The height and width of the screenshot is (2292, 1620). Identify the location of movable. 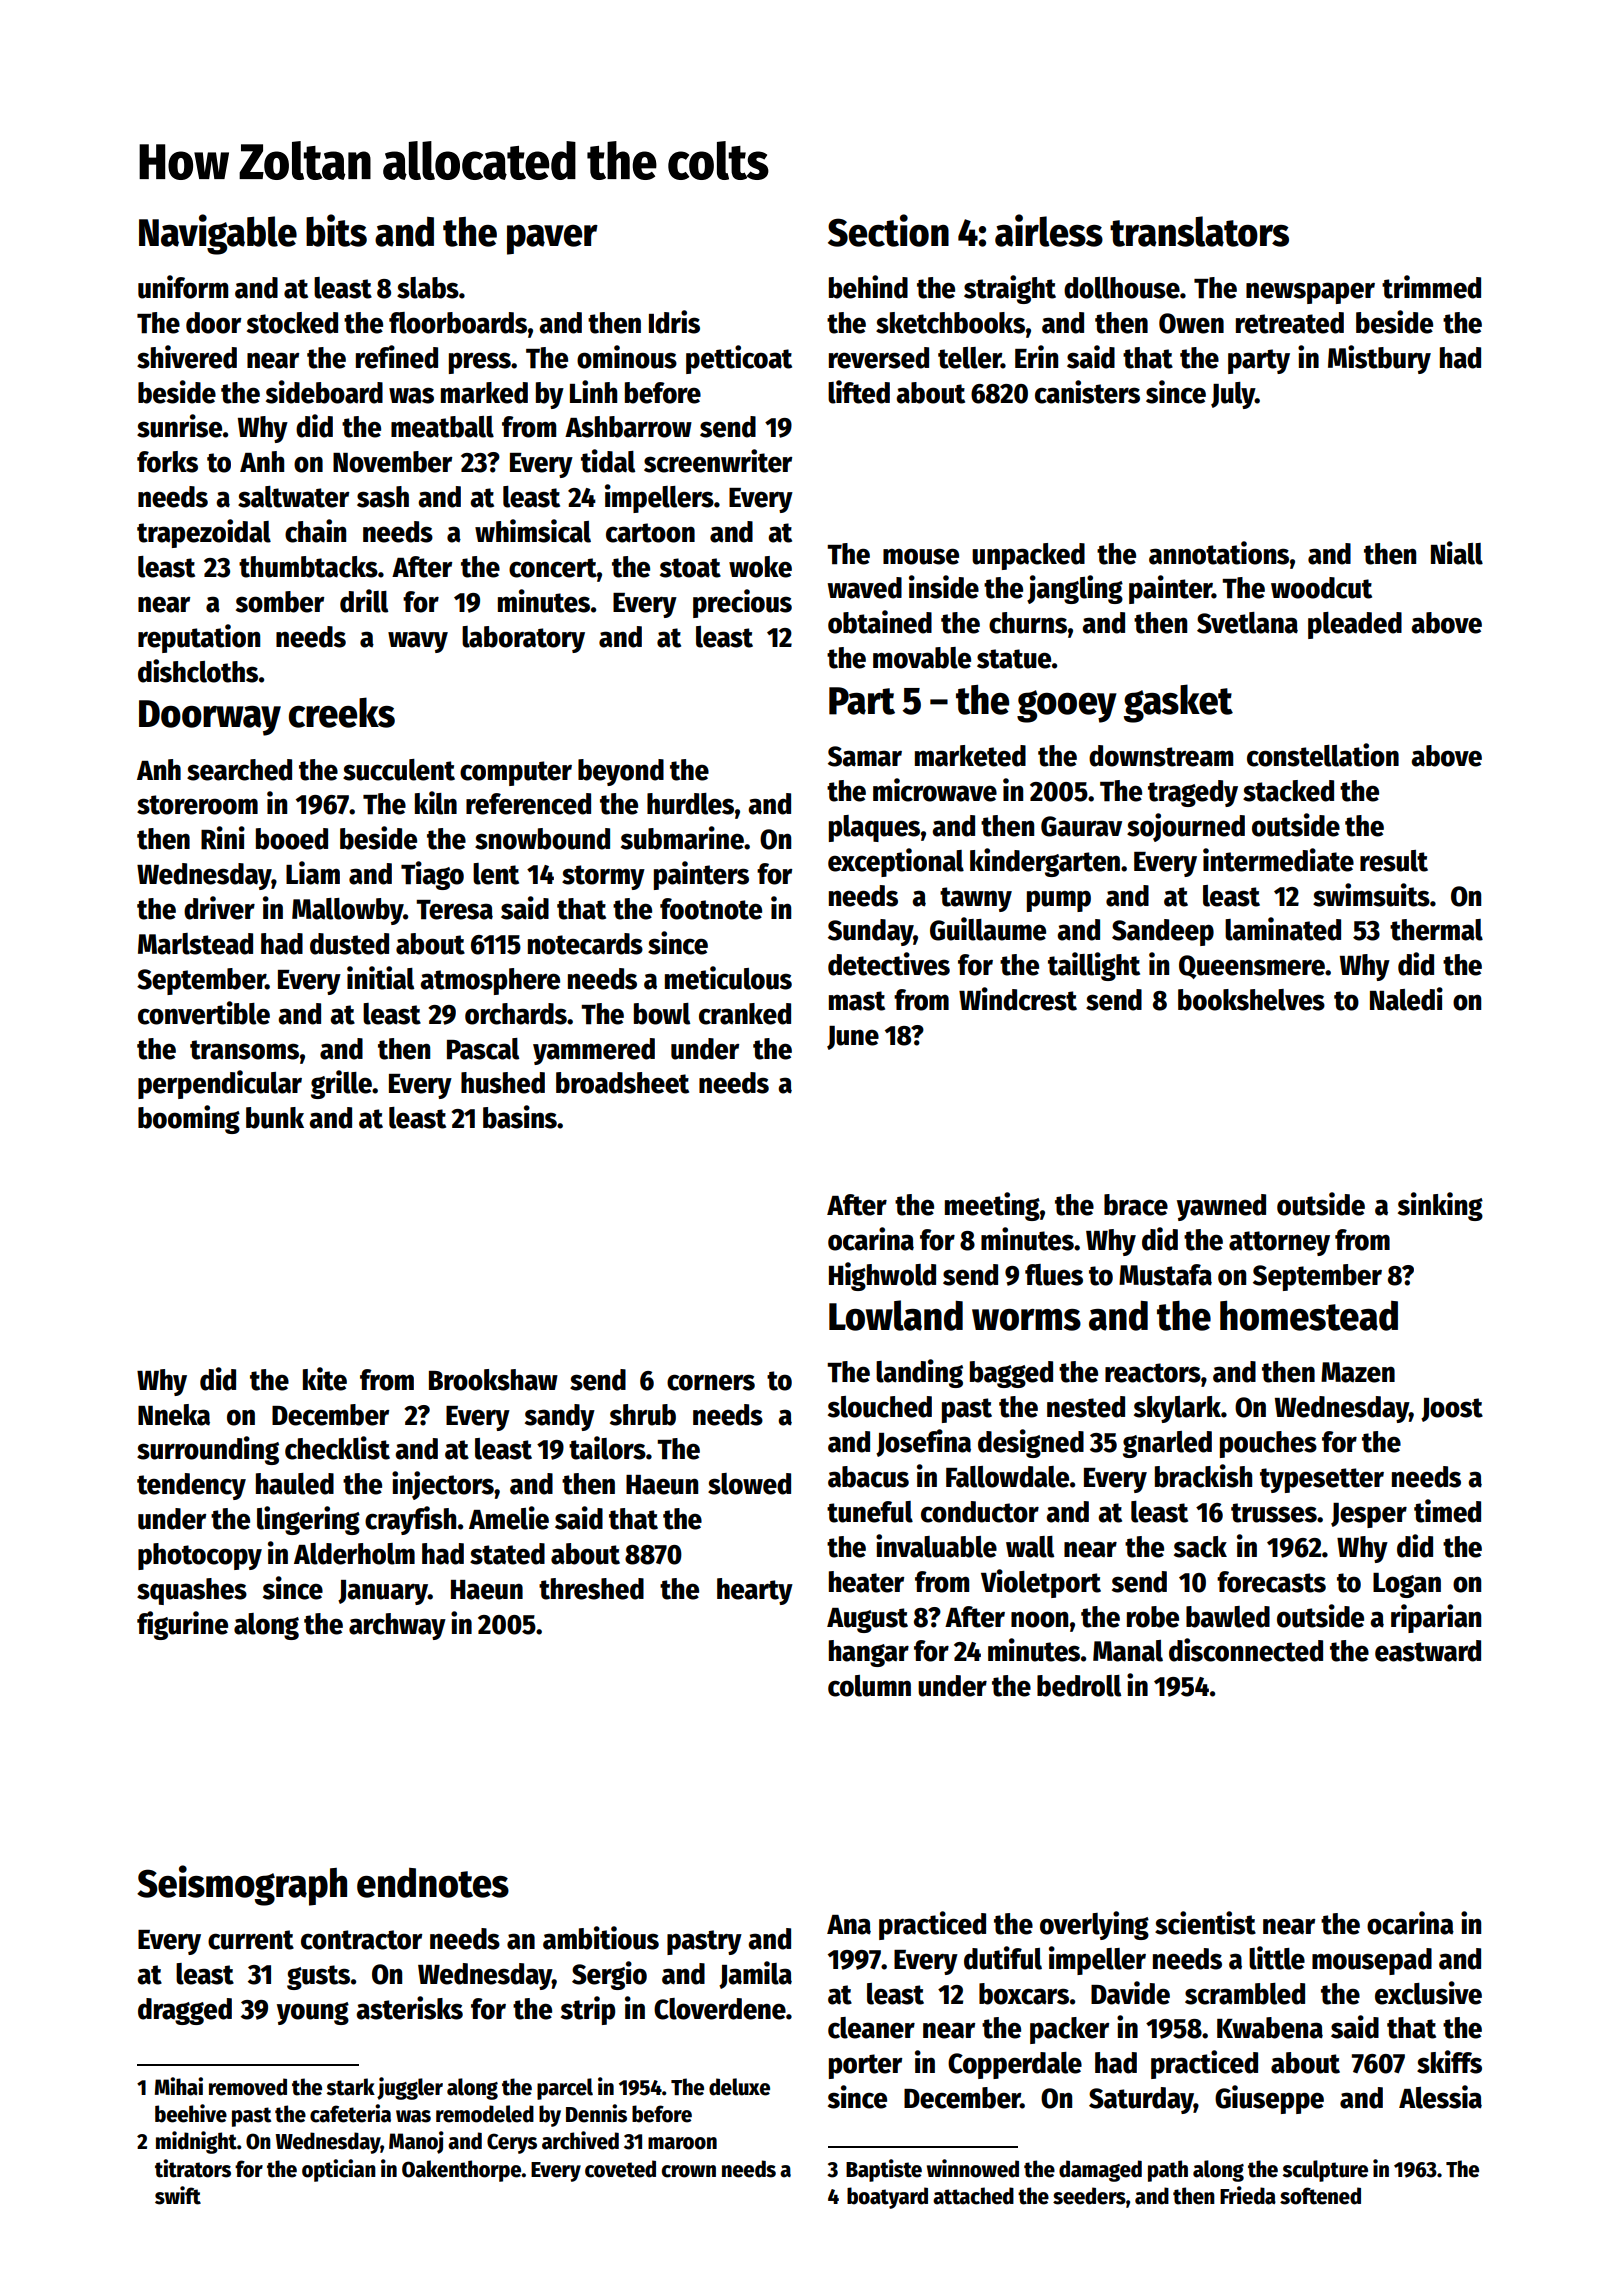
(922, 658).
